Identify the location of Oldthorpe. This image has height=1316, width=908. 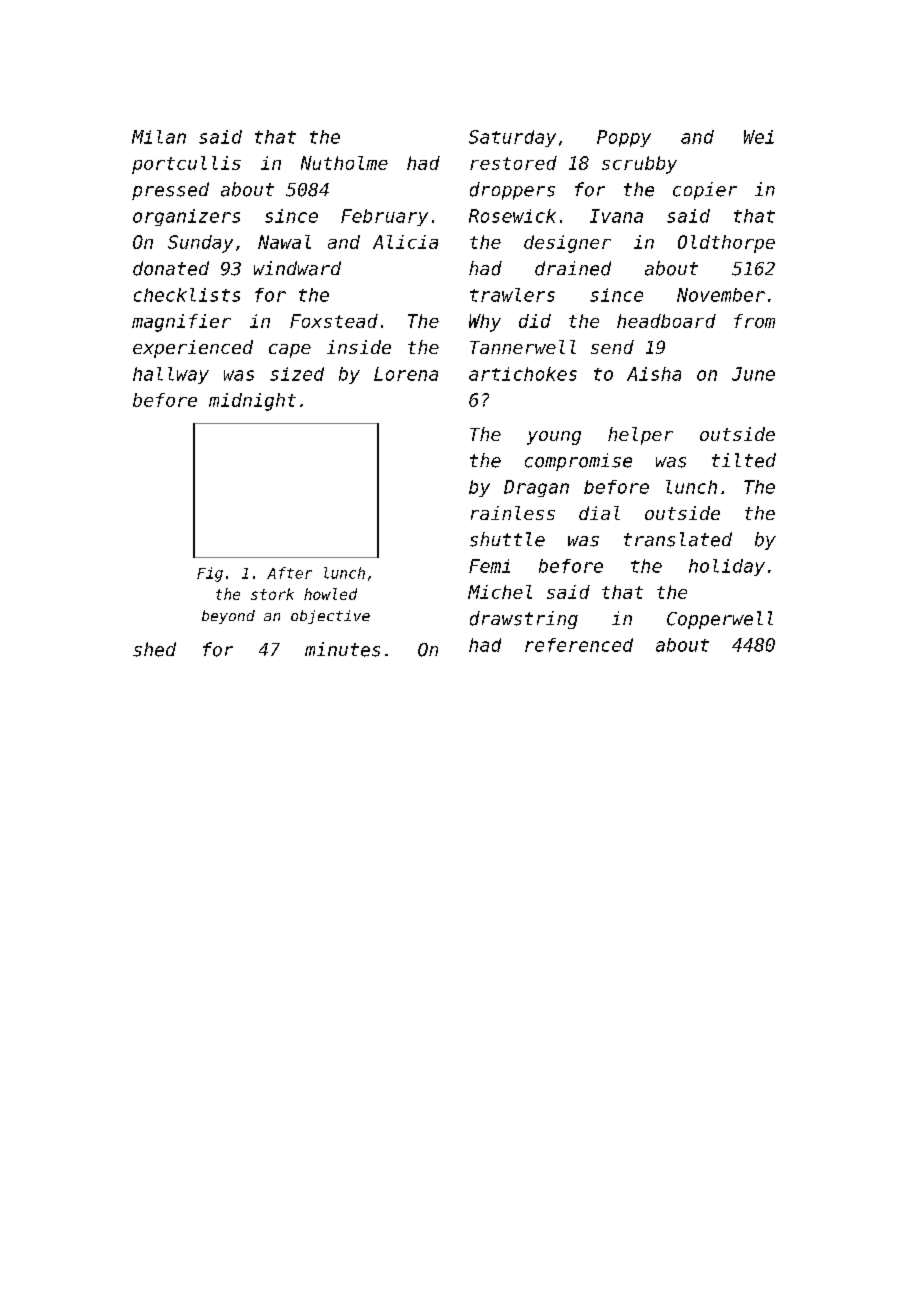
(726, 244).
